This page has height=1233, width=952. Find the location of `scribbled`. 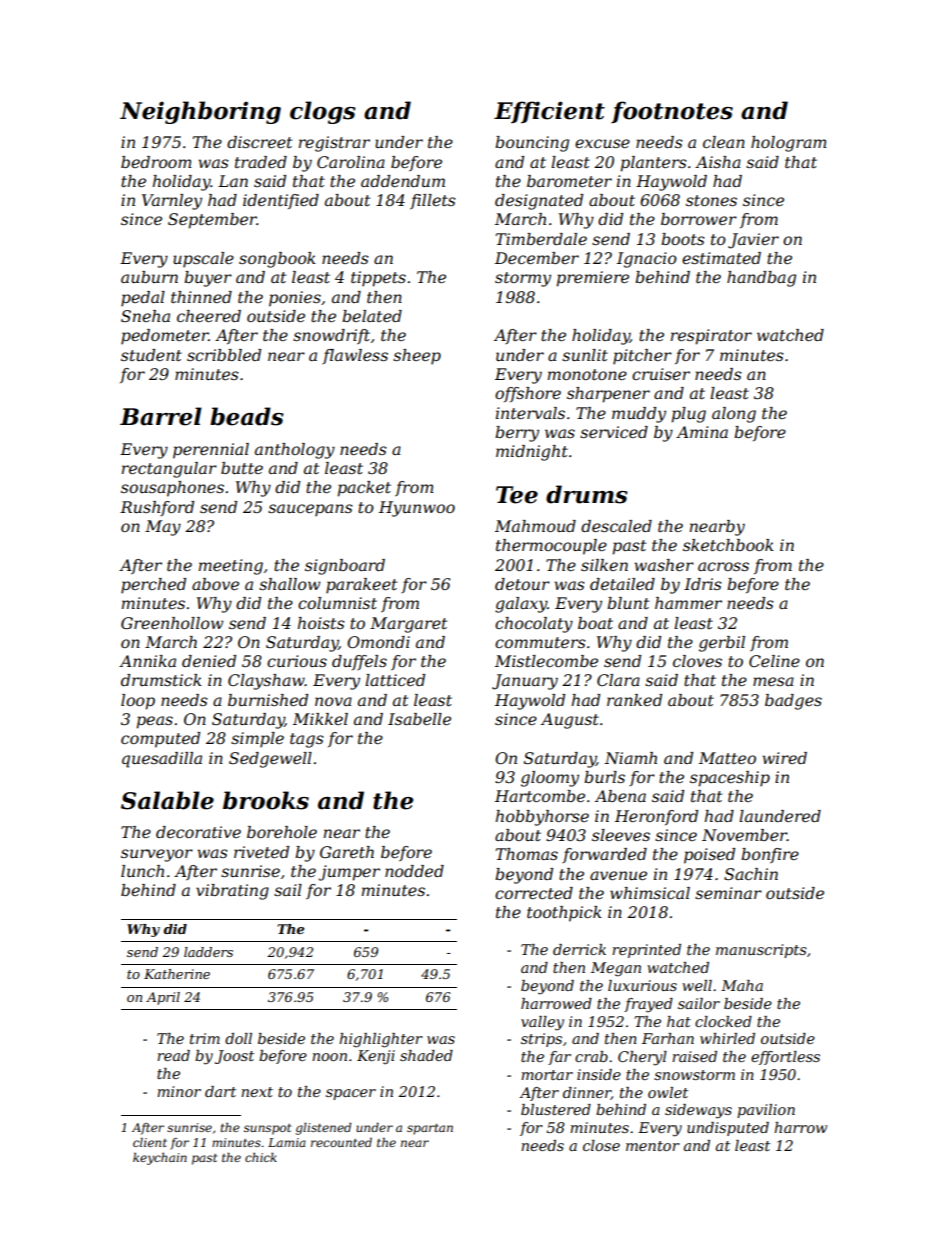

scribbled is located at coordinates (224, 355).
